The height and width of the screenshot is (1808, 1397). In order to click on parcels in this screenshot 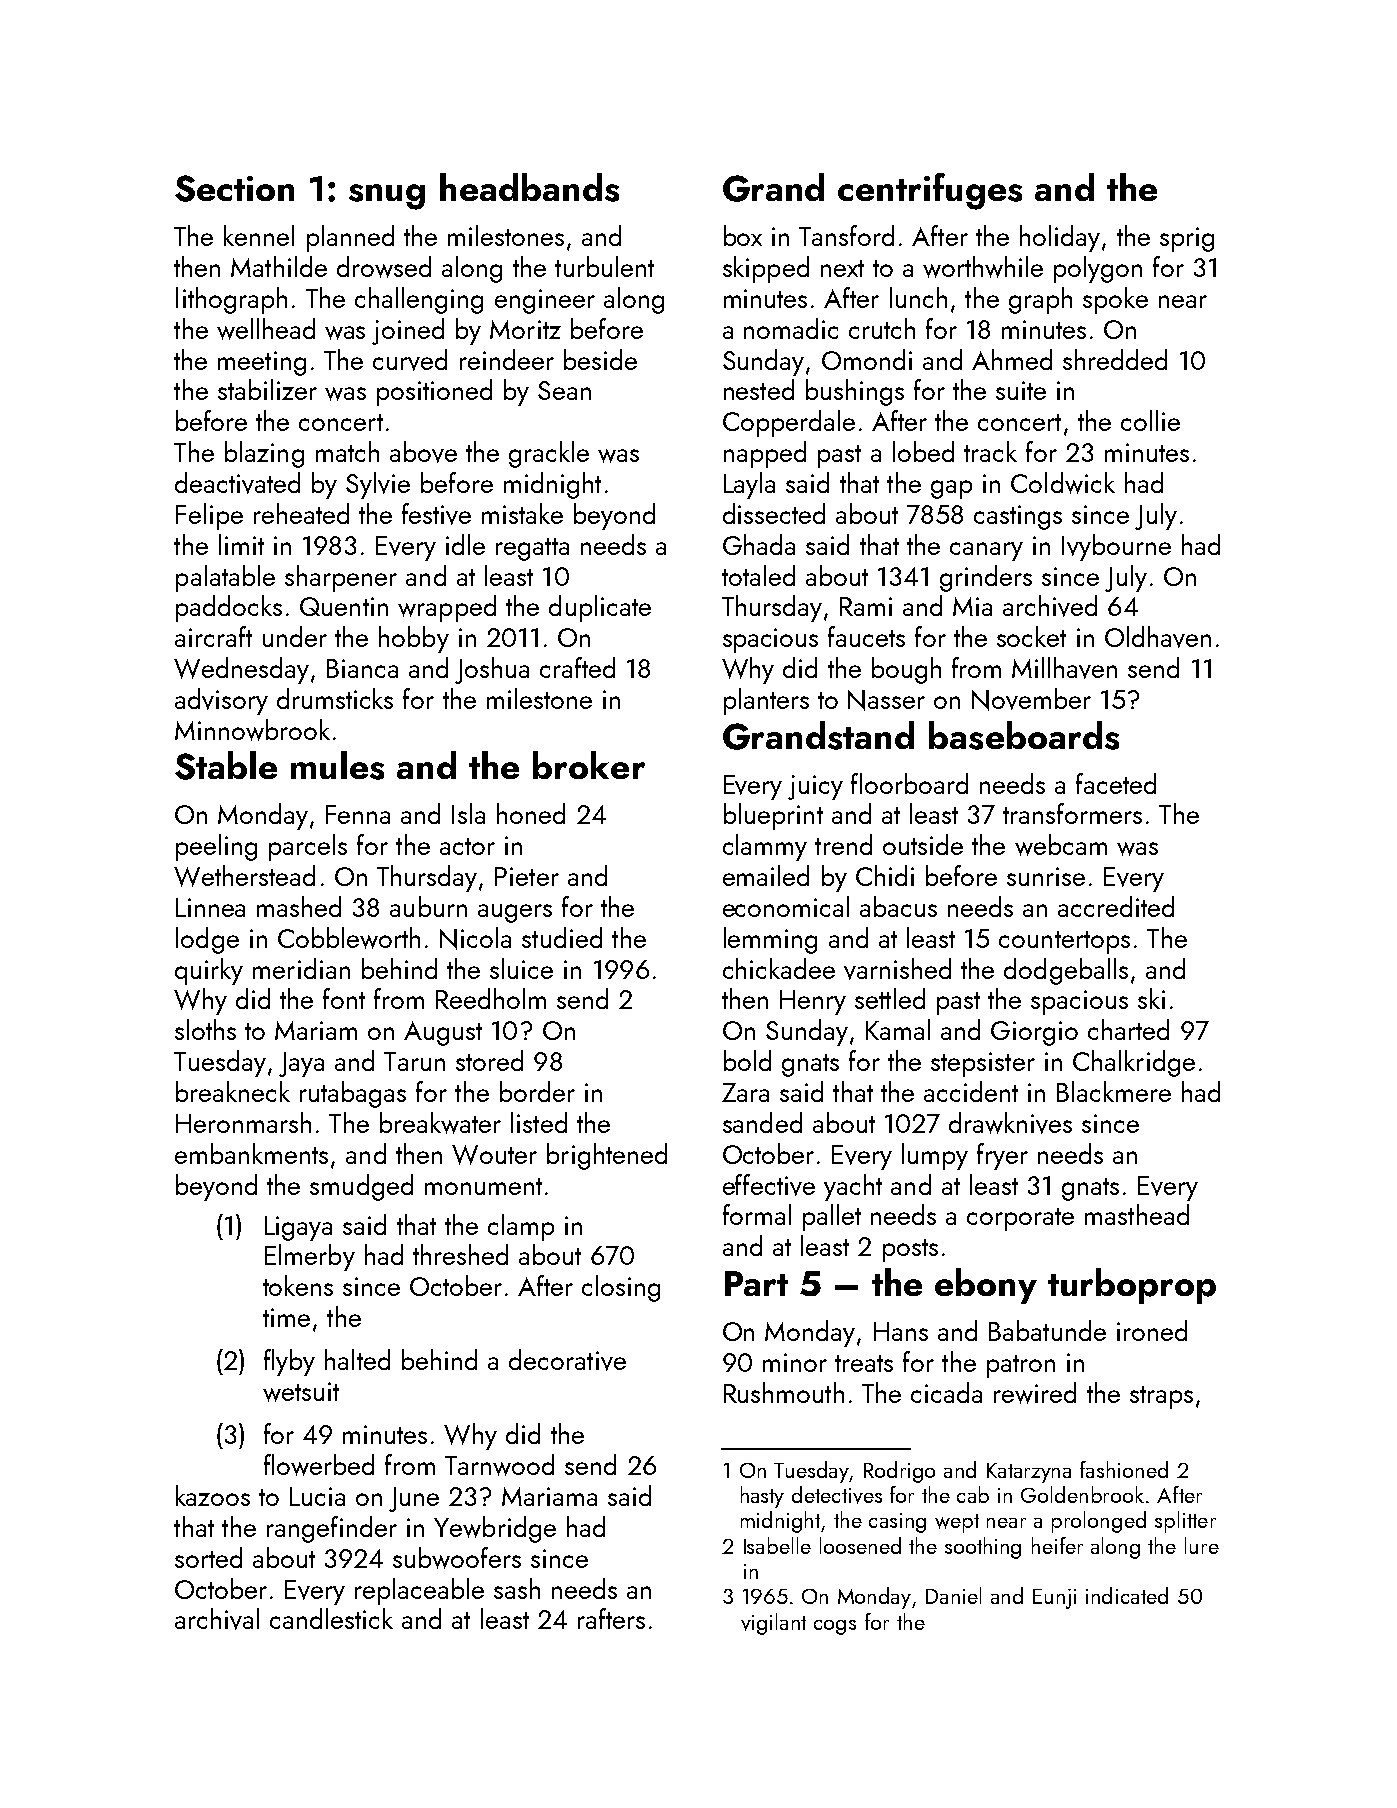, I will do `click(308, 847)`.
